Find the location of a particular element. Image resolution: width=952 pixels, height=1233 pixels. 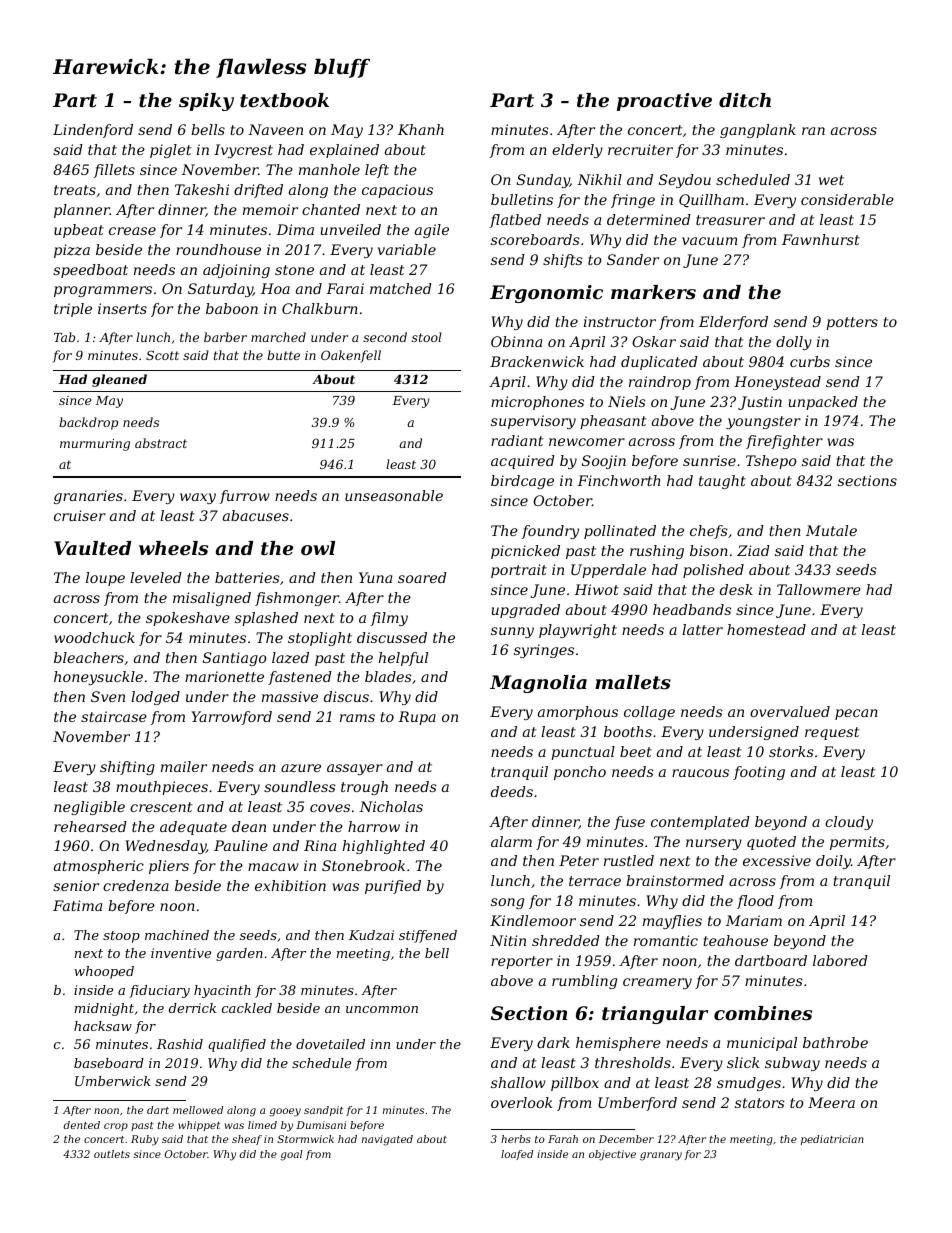

Mutale is located at coordinates (831, 530).
